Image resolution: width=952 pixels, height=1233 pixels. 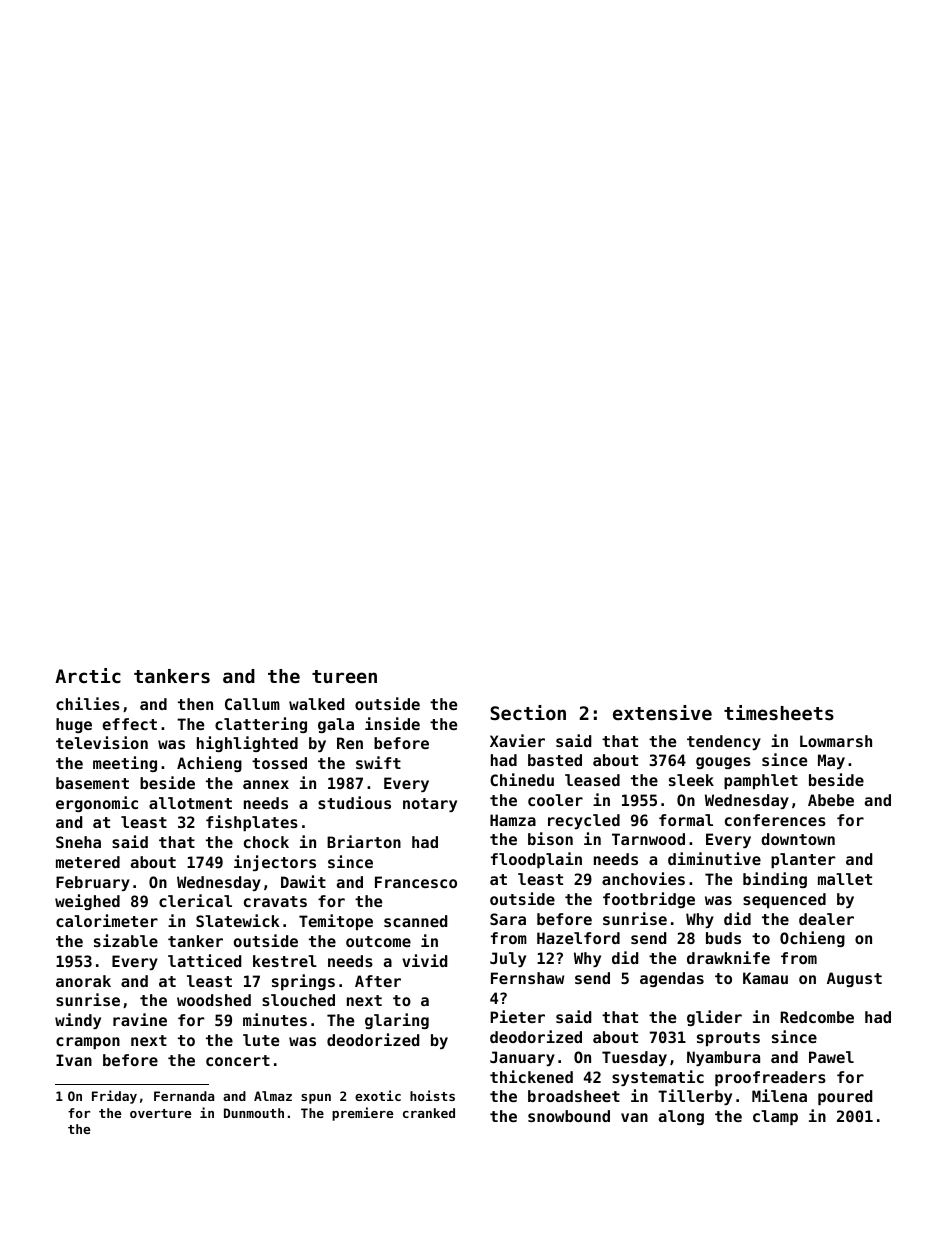 What do you see at coordinates (87, 902) in the image?
I see `weighed` at bounding box center [87, 902].
